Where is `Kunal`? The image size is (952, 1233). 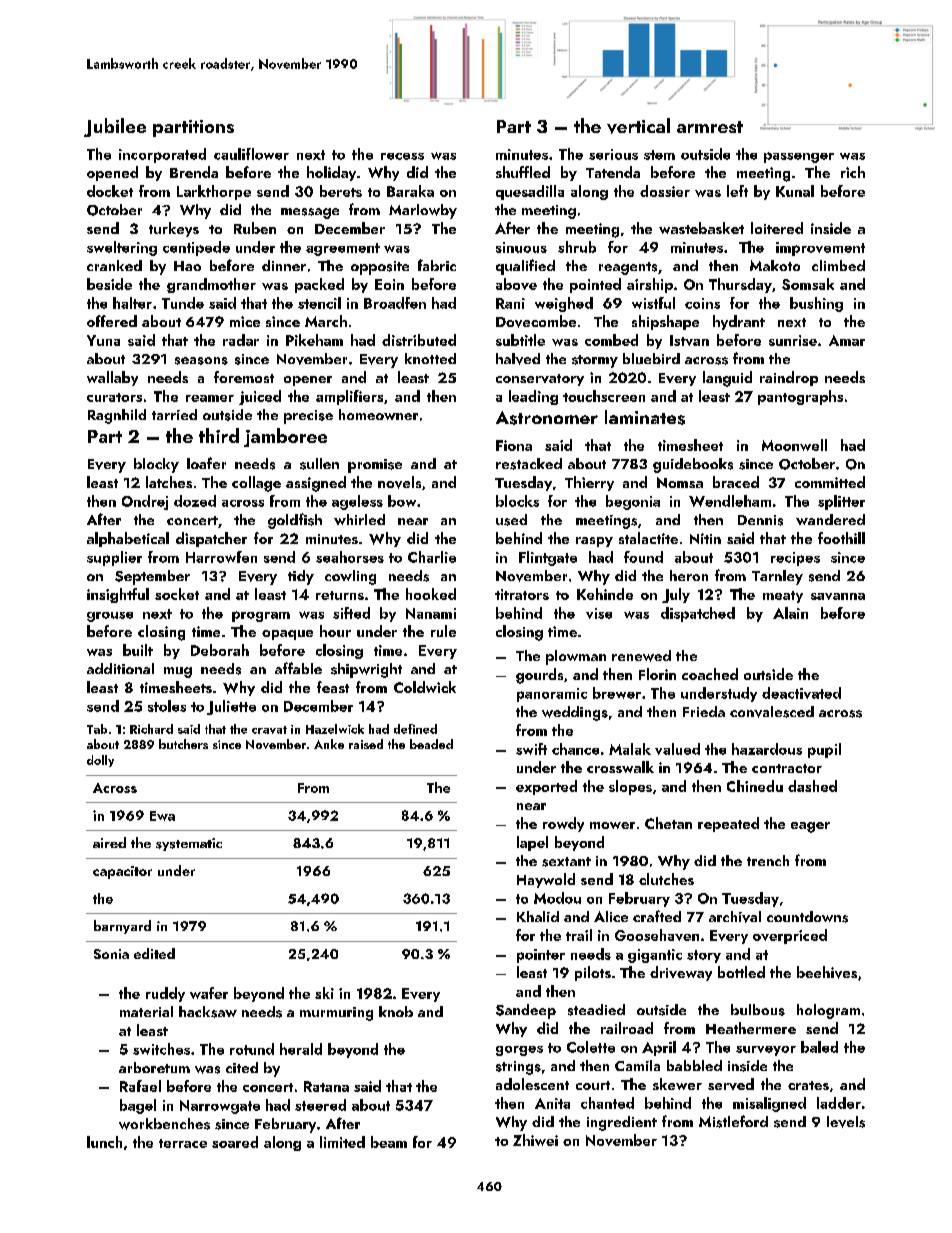
Kunal is located at coordinates (795, 191).
